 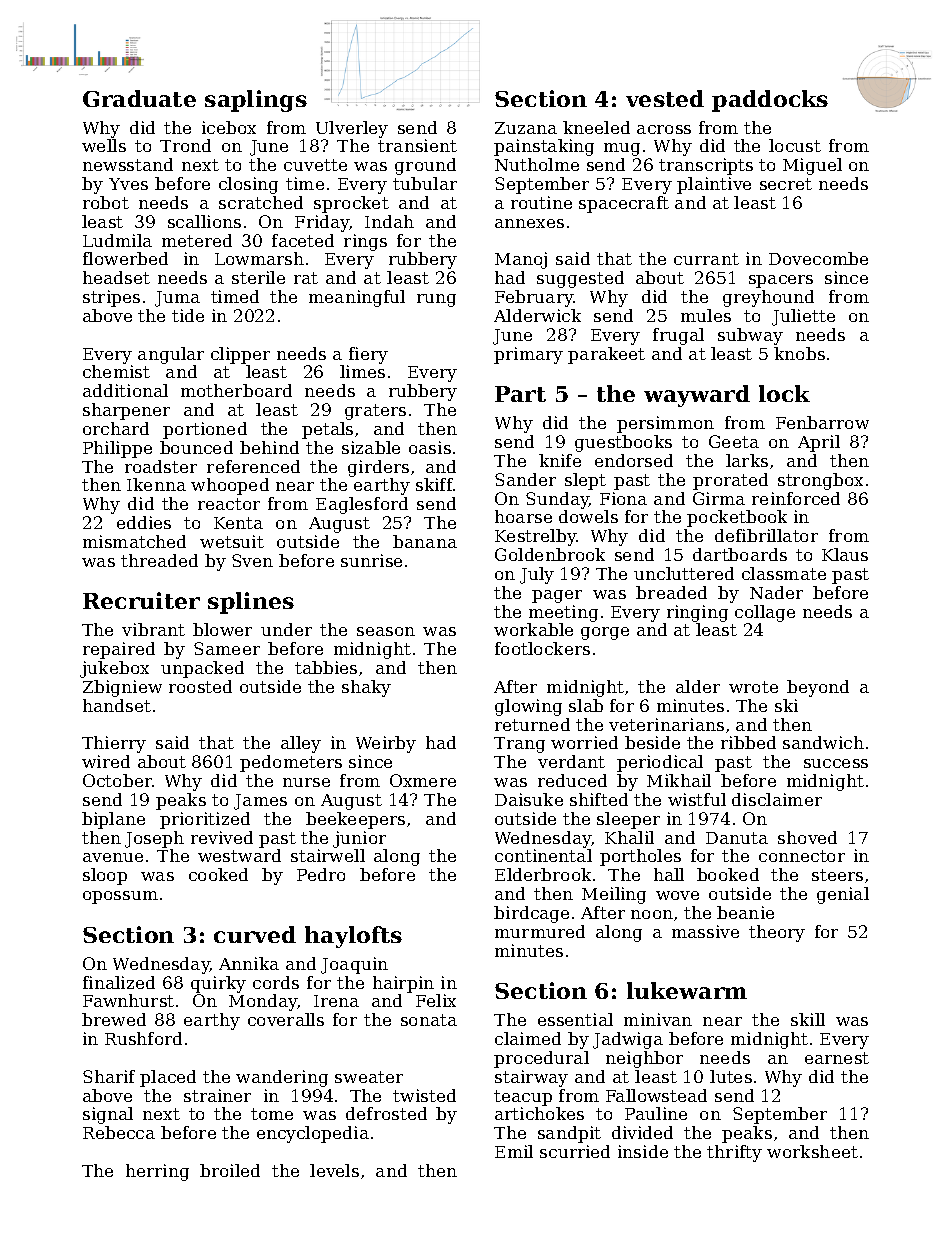 What do you see at coordinates (229, 127) in the screenshot?
I see `icebox` at bounding box center [229, 127].
